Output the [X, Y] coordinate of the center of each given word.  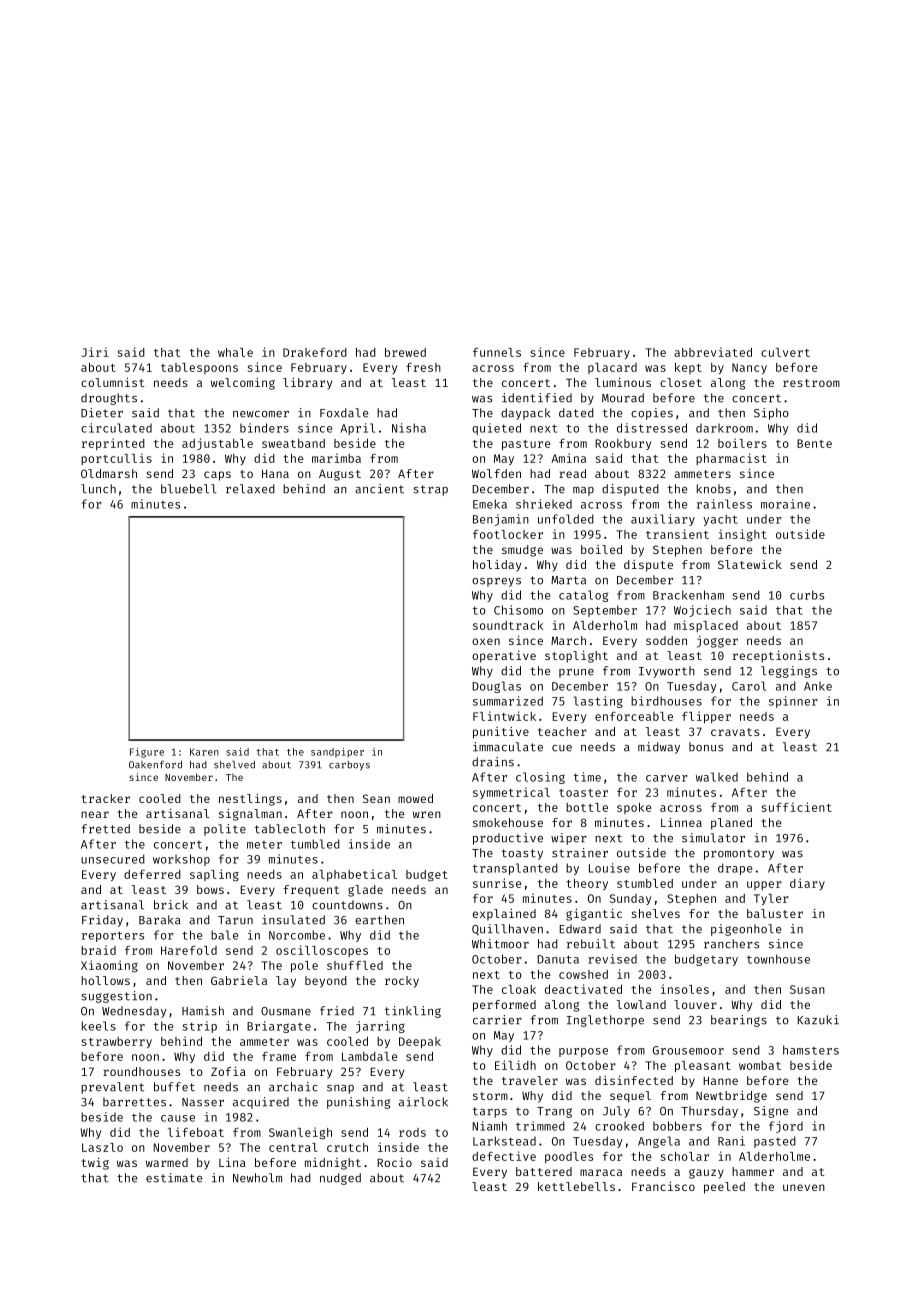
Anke [818, 686]
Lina [232, 1162]
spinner [793, 702]
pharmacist [731, 459]
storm [490, 1096]
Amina [568, 458]
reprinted [113, 444]
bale [224, 935]
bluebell [189, 489]
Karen [204, 752]
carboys [349, 766]
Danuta [558, 959]
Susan [807, 989]
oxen [486, 641]
